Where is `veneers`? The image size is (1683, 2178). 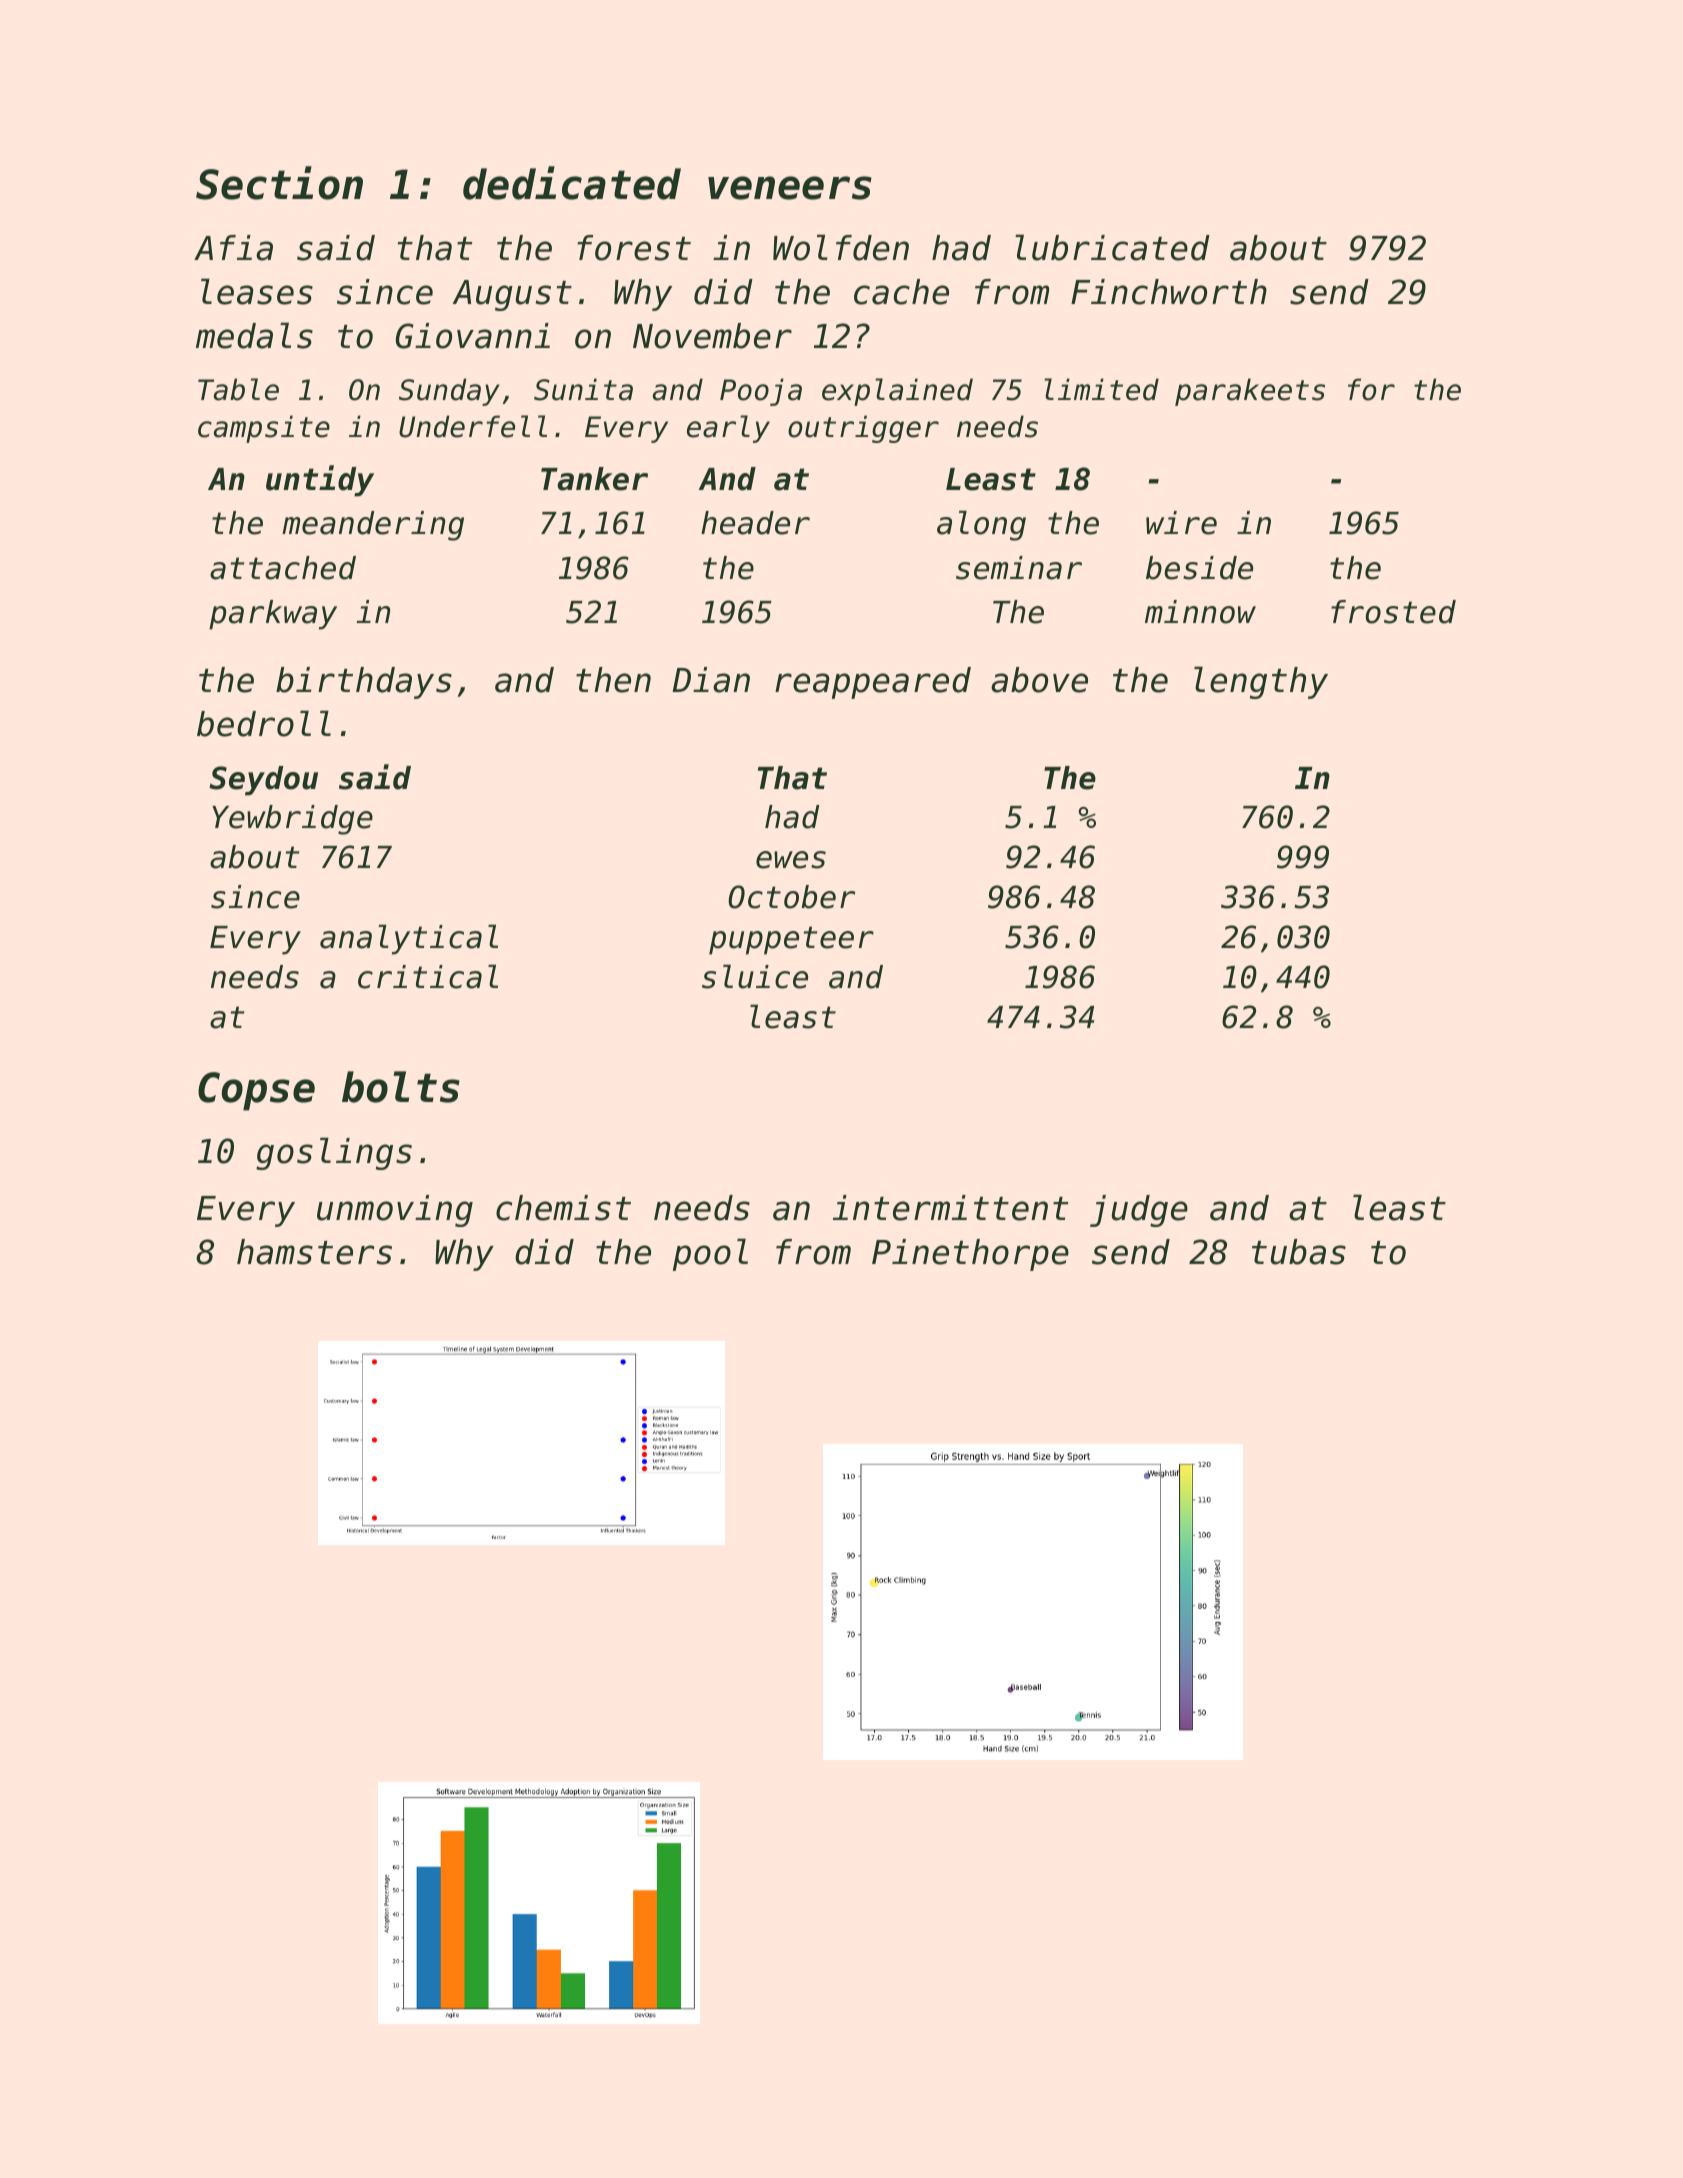 veneers is located at coordinates (790, 188).
